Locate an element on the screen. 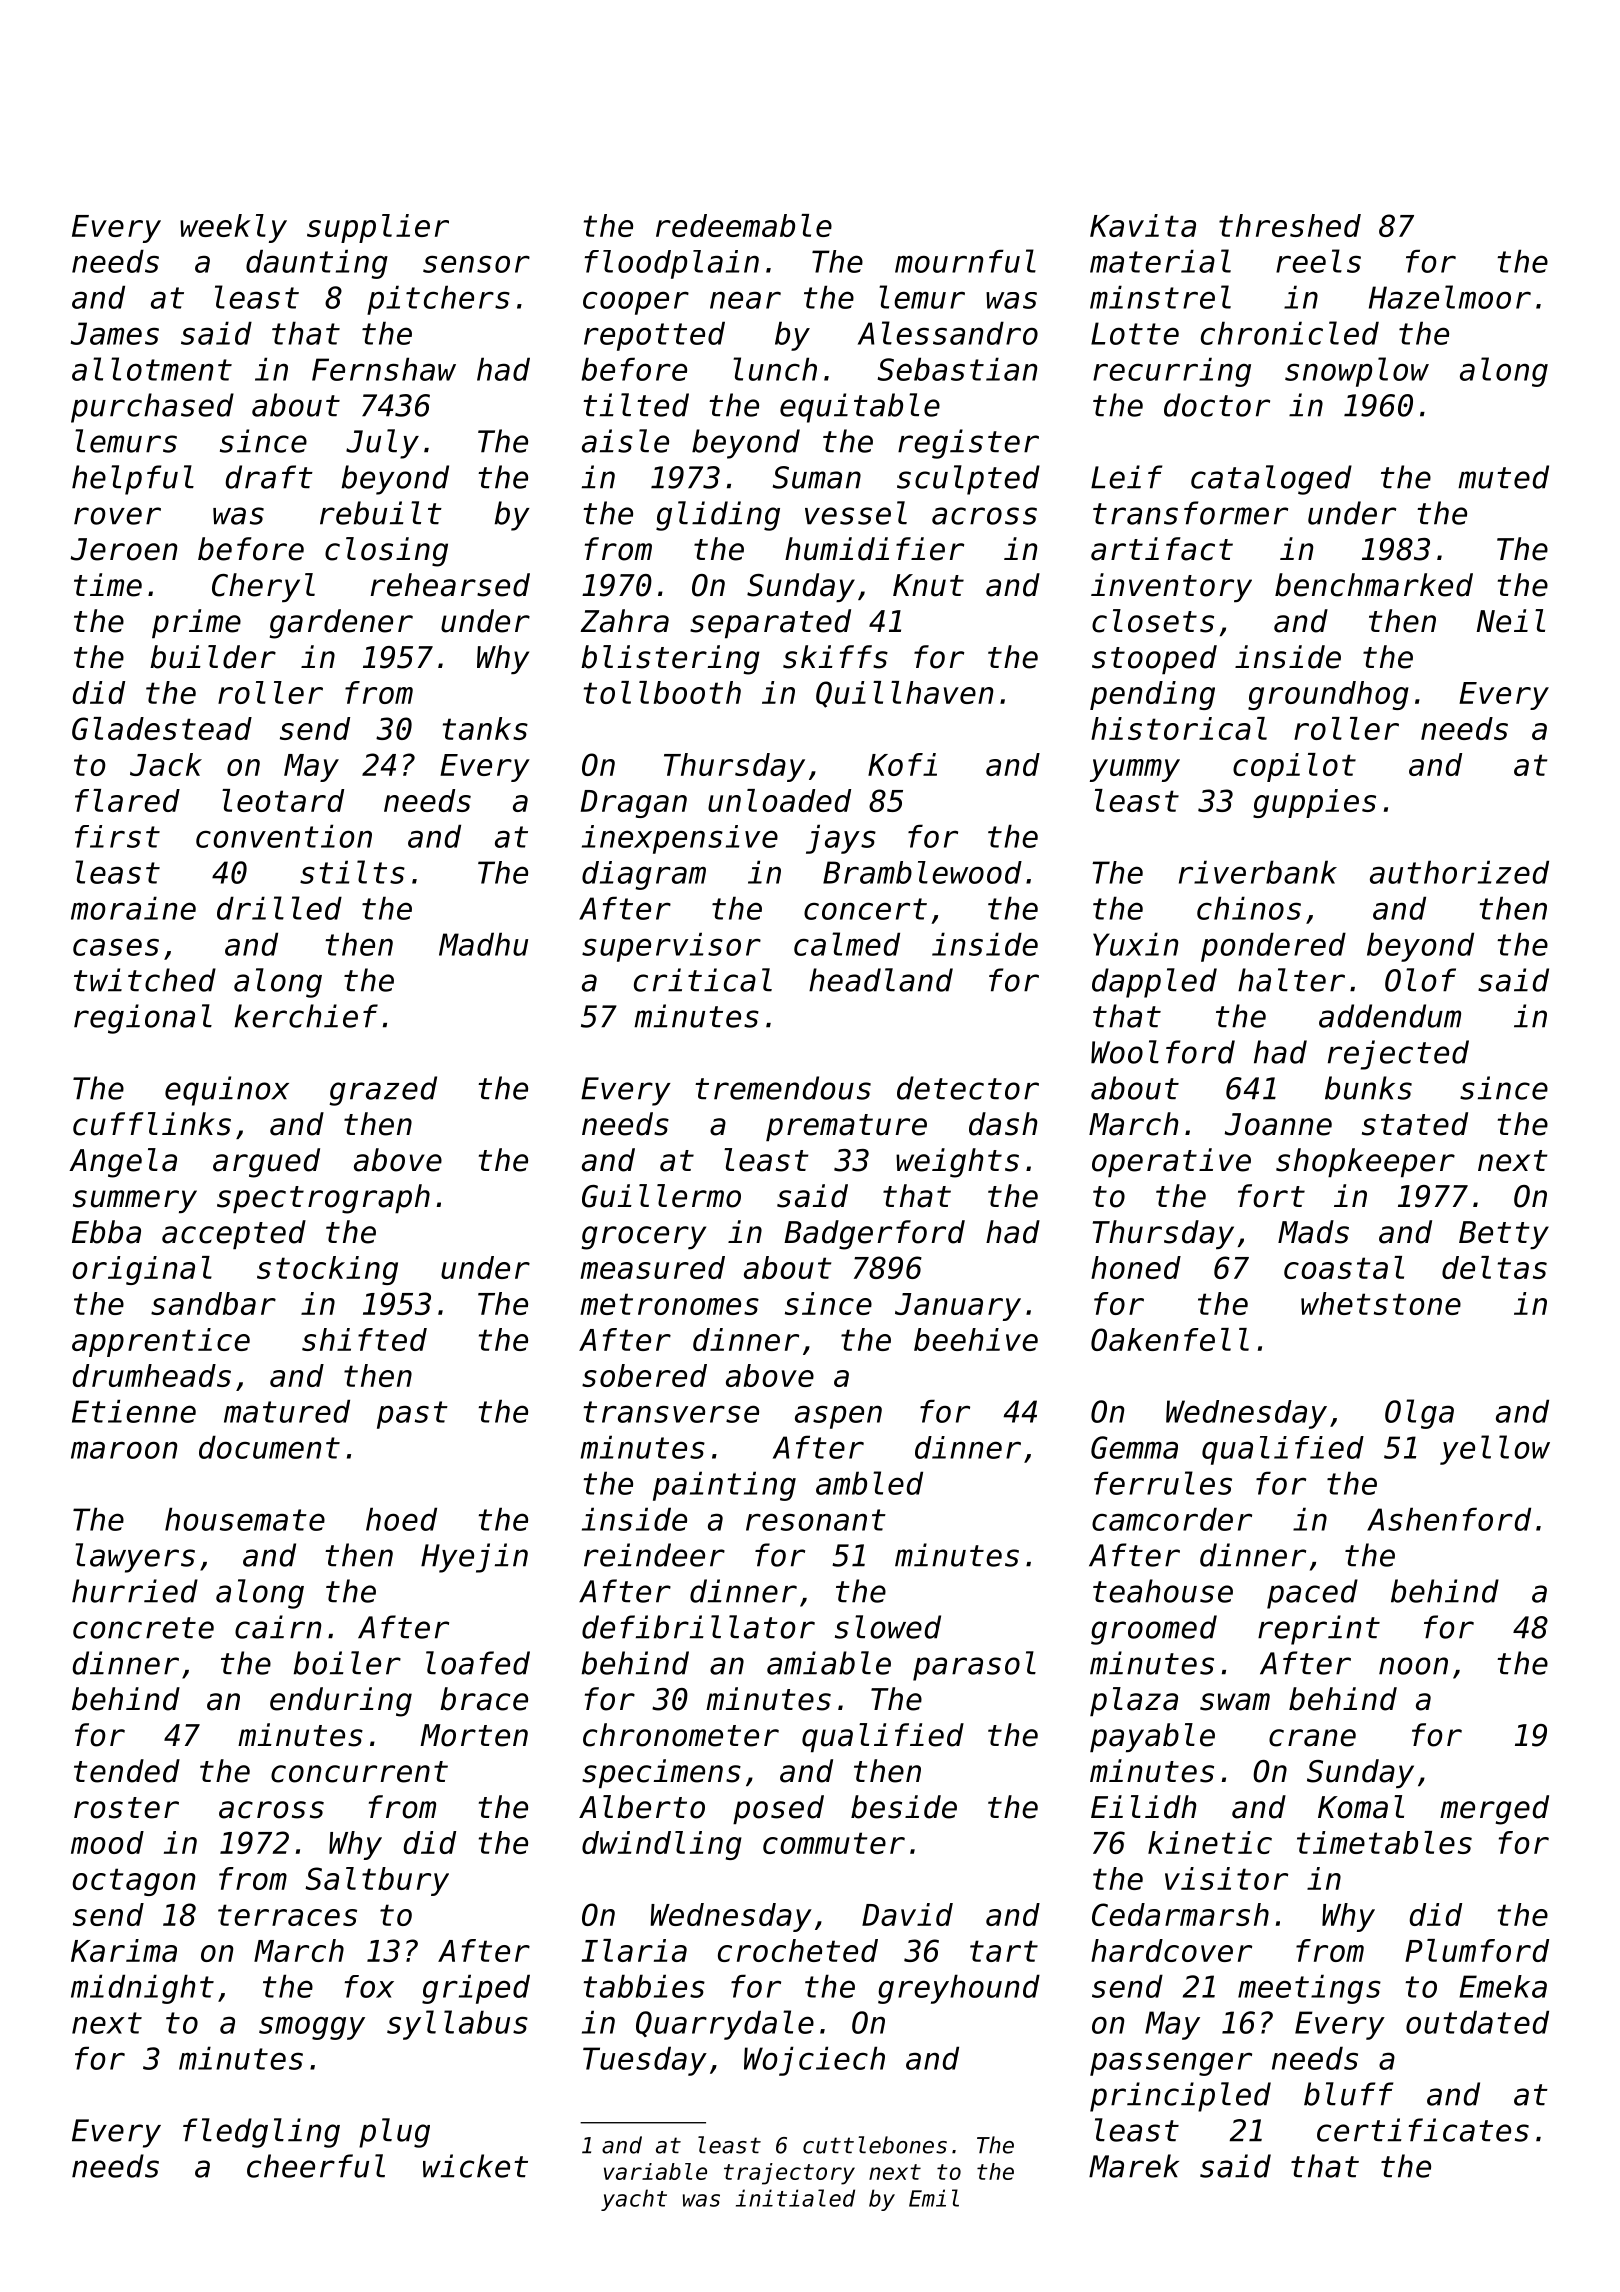  weights is located at coordinates (957, 1163).
